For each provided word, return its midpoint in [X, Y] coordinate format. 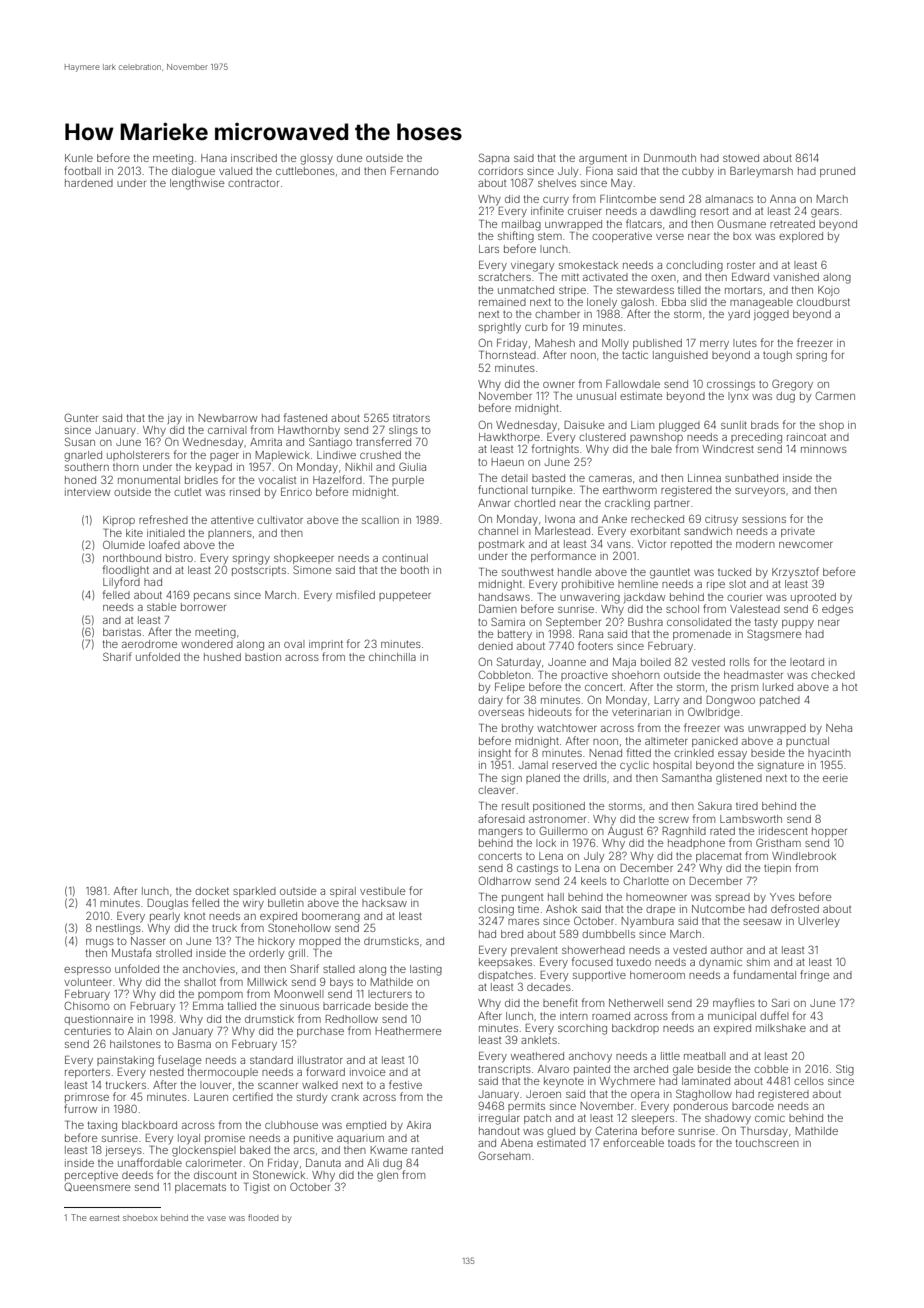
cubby [698, 172]
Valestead [755, 609]
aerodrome [150, 644]
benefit [560, 1002]
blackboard [149, 1125]
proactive [584, 676]
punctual [807, 742]
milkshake [781, 1028]
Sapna [494, 158]
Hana [214, 158]
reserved [574, 765]
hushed [222, 657]
